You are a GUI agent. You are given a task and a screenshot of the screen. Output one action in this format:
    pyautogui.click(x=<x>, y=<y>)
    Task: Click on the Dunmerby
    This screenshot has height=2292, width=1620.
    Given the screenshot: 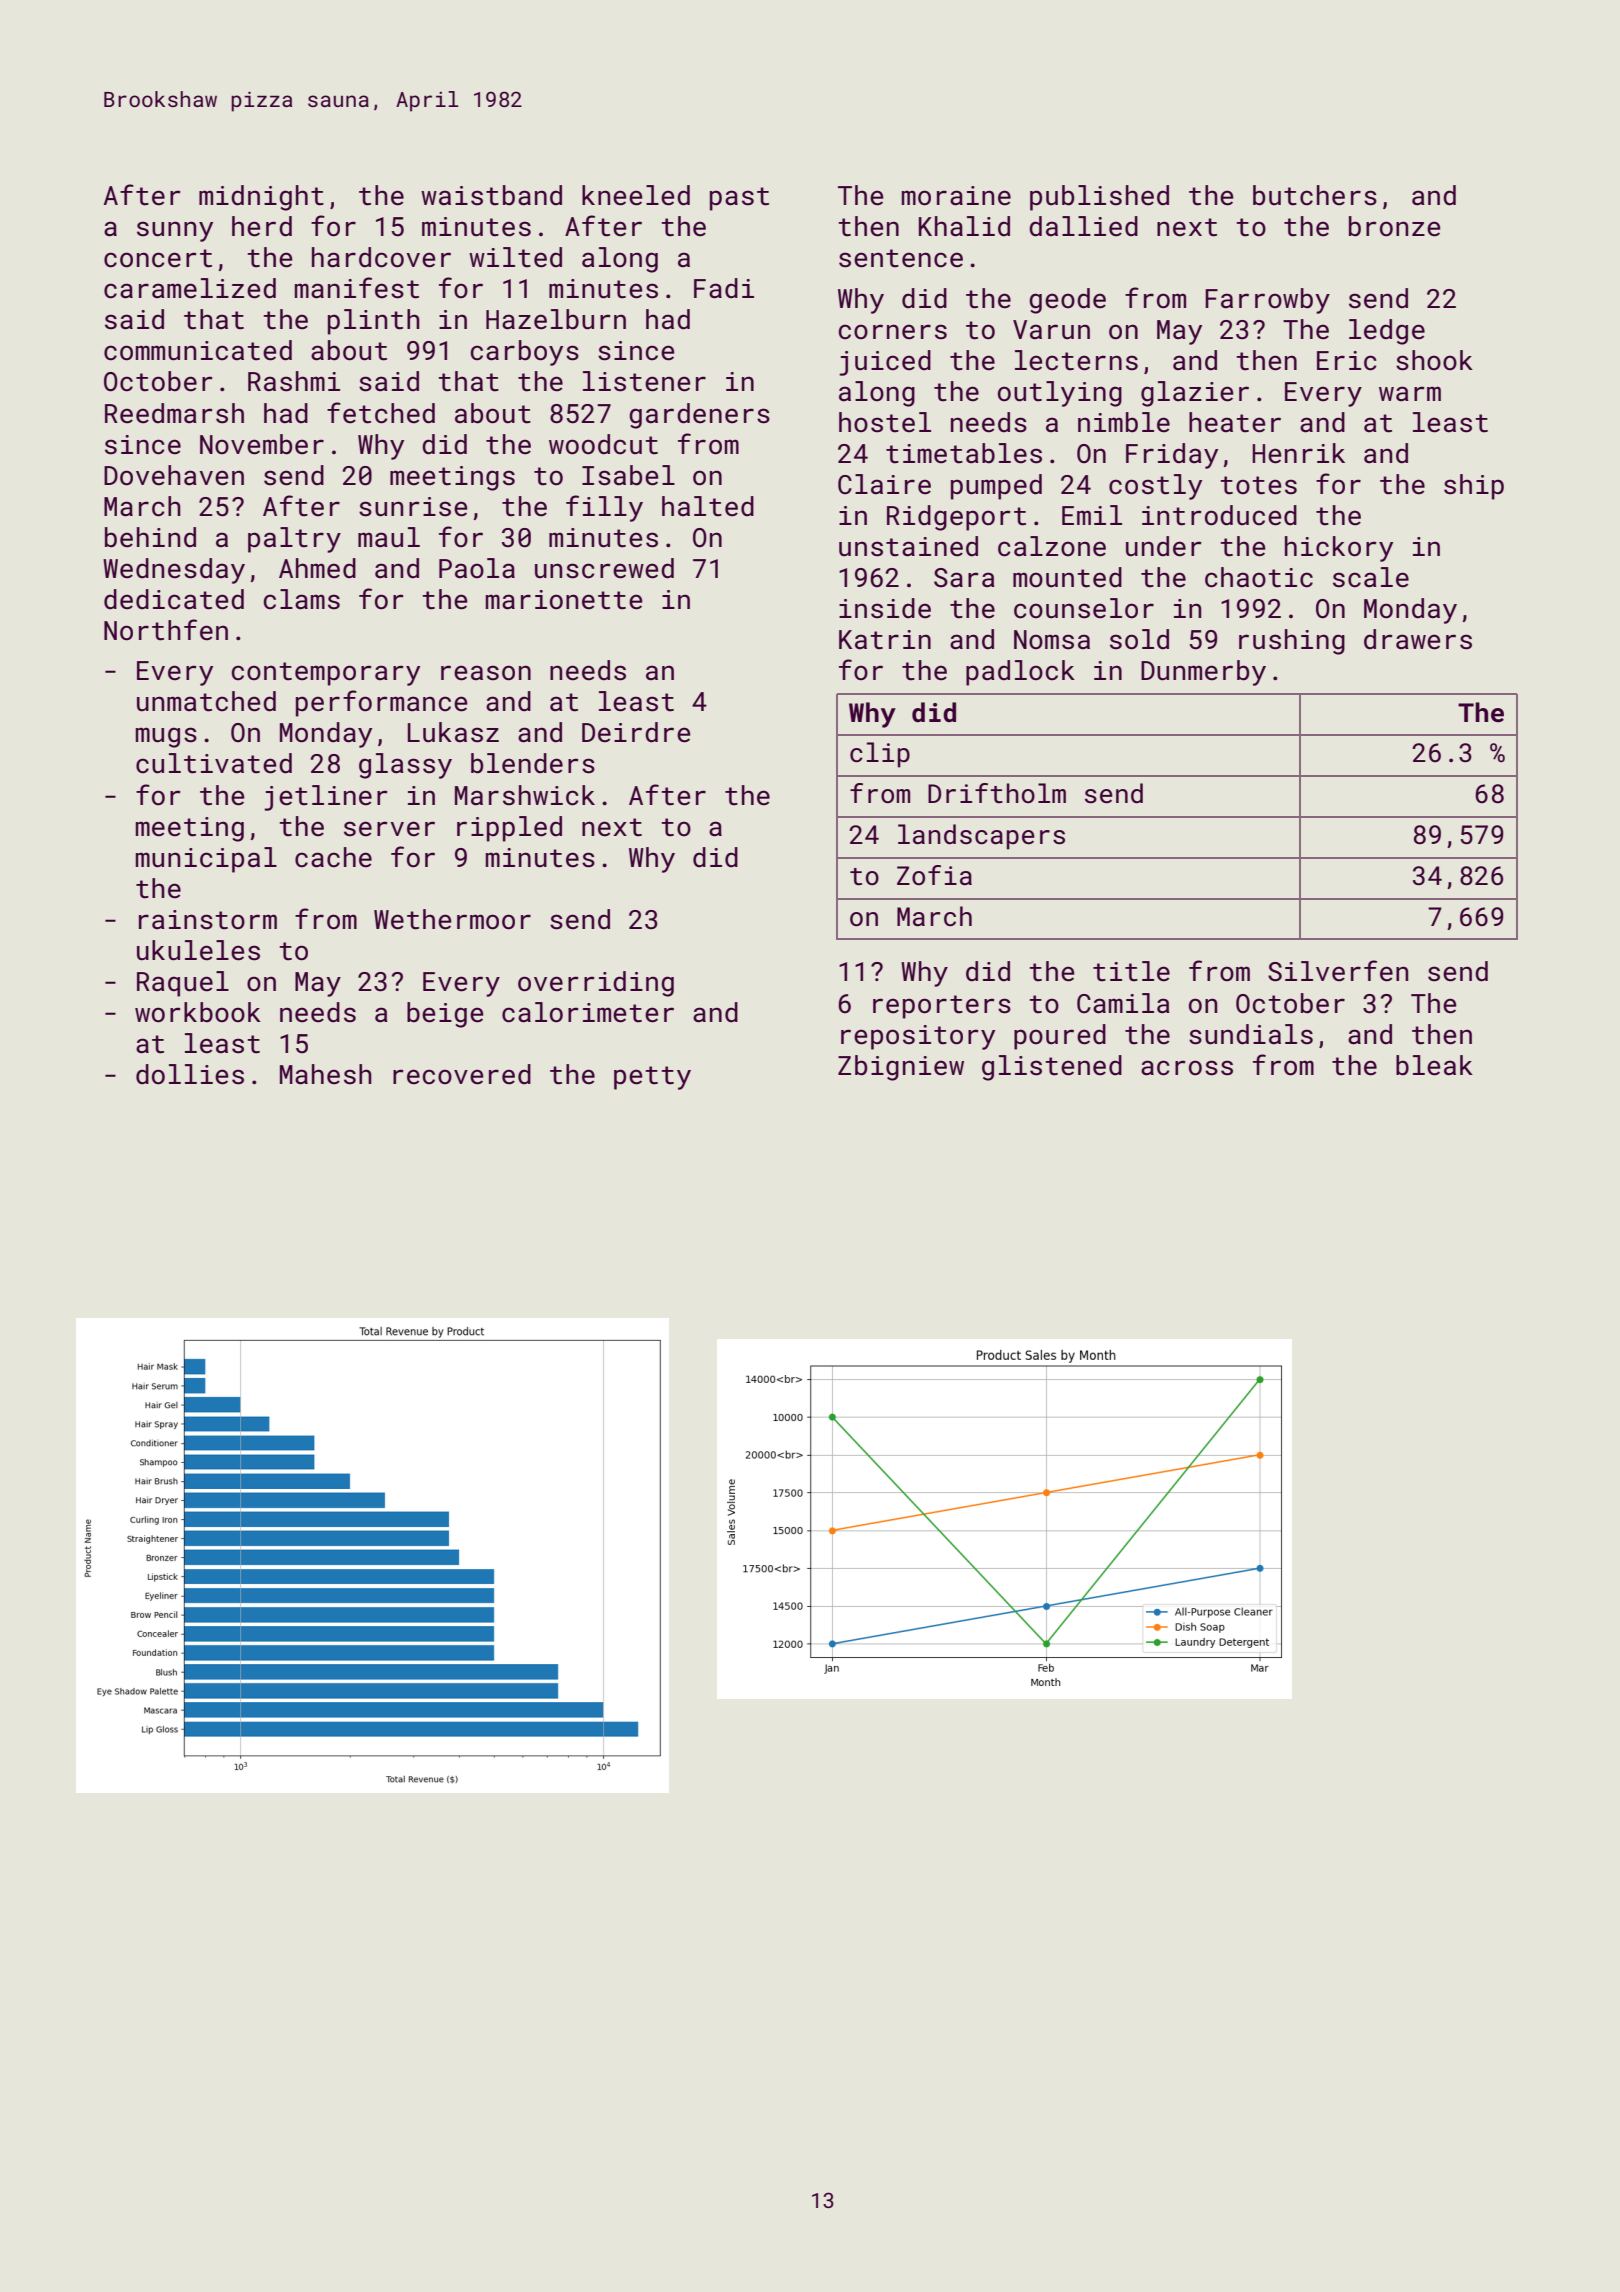 What is the action you would take?
    pyautogui.click(x=1203, y=673)
